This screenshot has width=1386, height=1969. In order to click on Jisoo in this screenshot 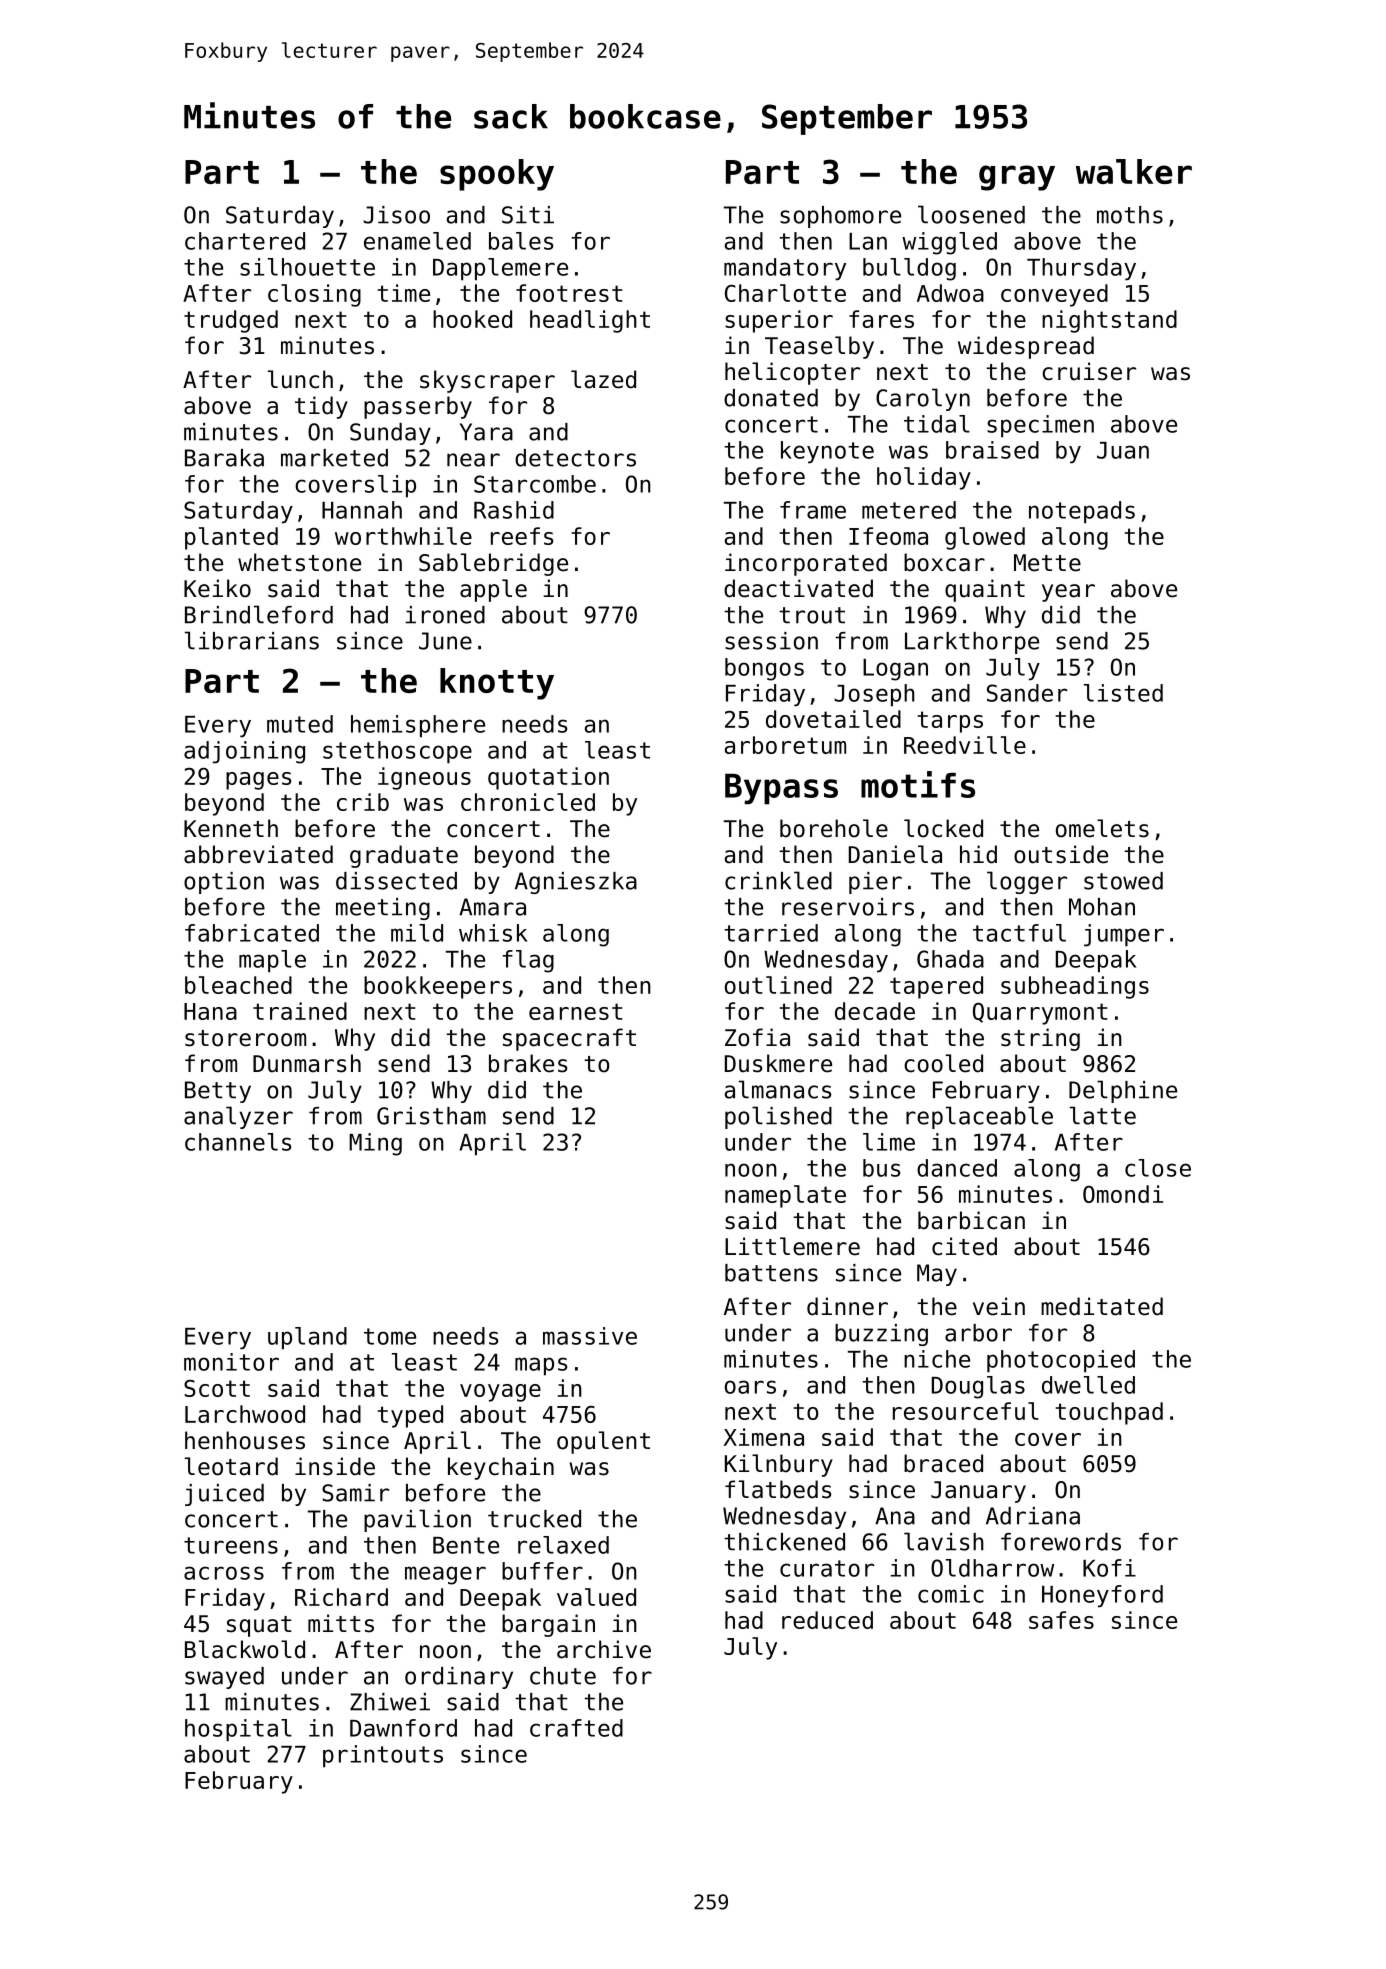, I will do `click(396, 215)`.
